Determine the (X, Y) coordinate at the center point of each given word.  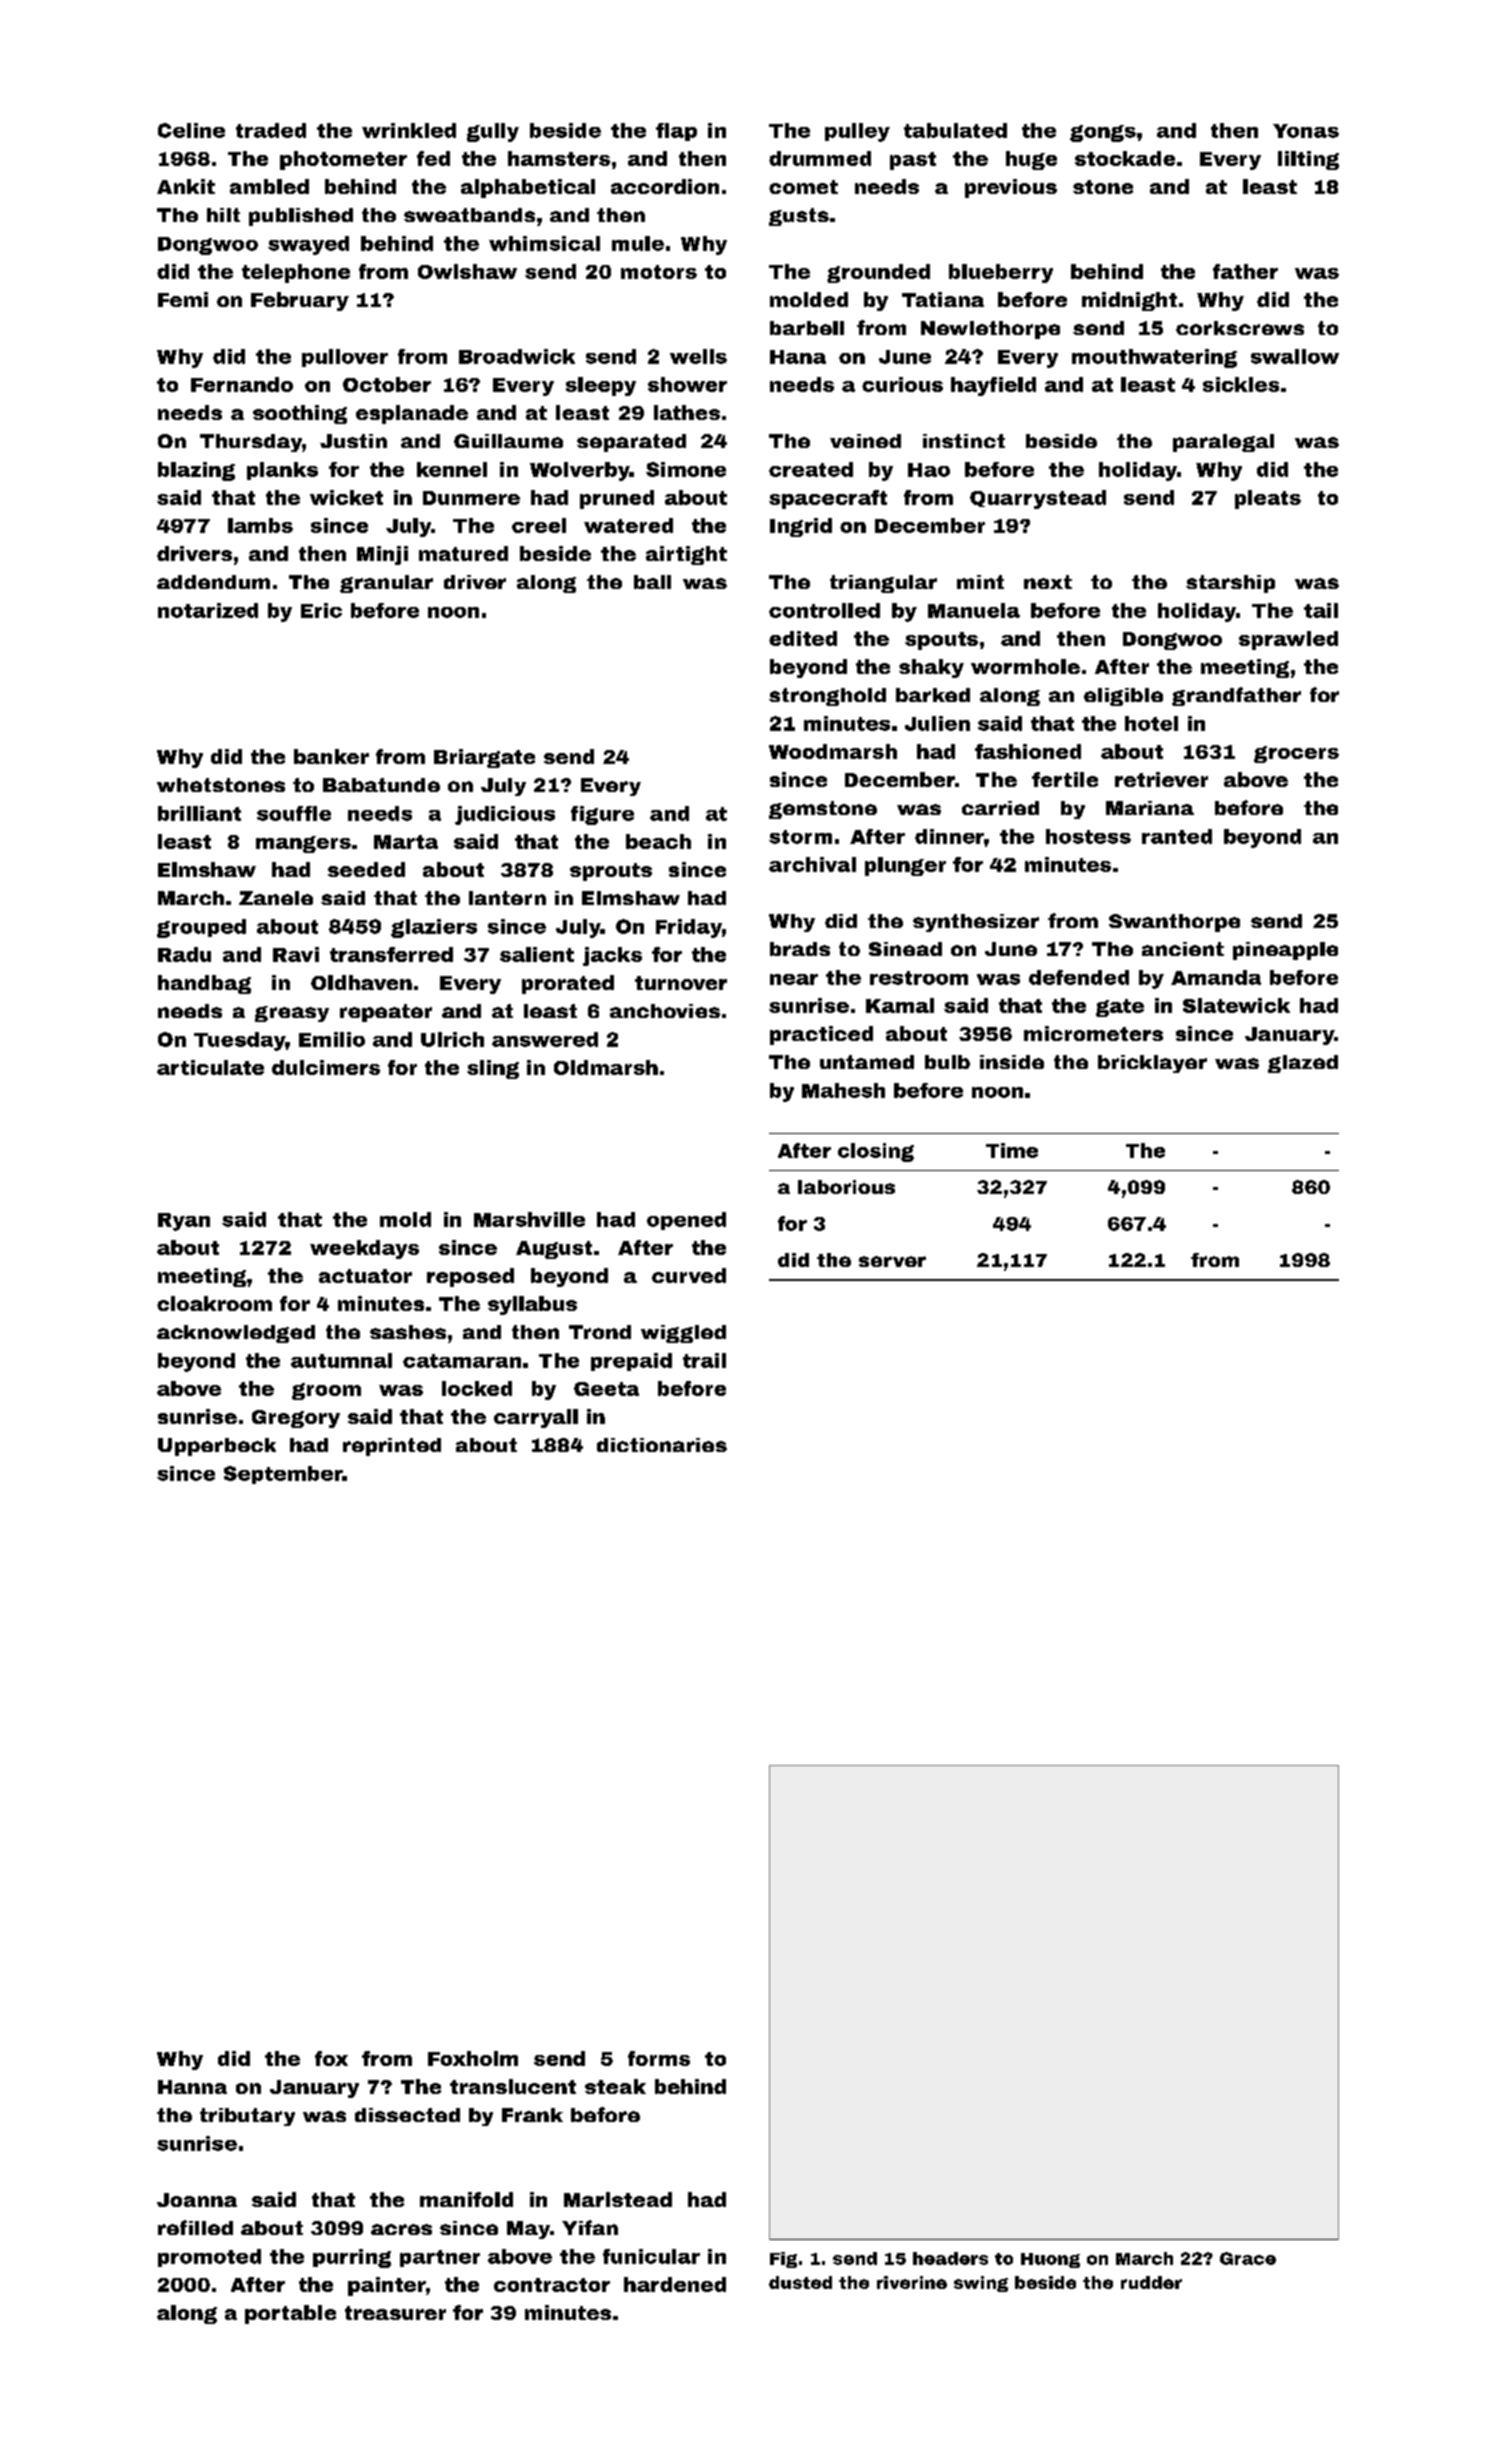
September (283, 1475)
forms (659, 2058)
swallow (1295, 356)
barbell (807, 328)
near (794, 979)
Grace (1248, 2258)
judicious (505, 815)
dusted (800, 2282)
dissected (407, 2115)
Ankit (186, 186)
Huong (1050, 2260)
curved (689, 1275)
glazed (1303, 1064)
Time (1012, 1150)
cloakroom (214, 1303)
